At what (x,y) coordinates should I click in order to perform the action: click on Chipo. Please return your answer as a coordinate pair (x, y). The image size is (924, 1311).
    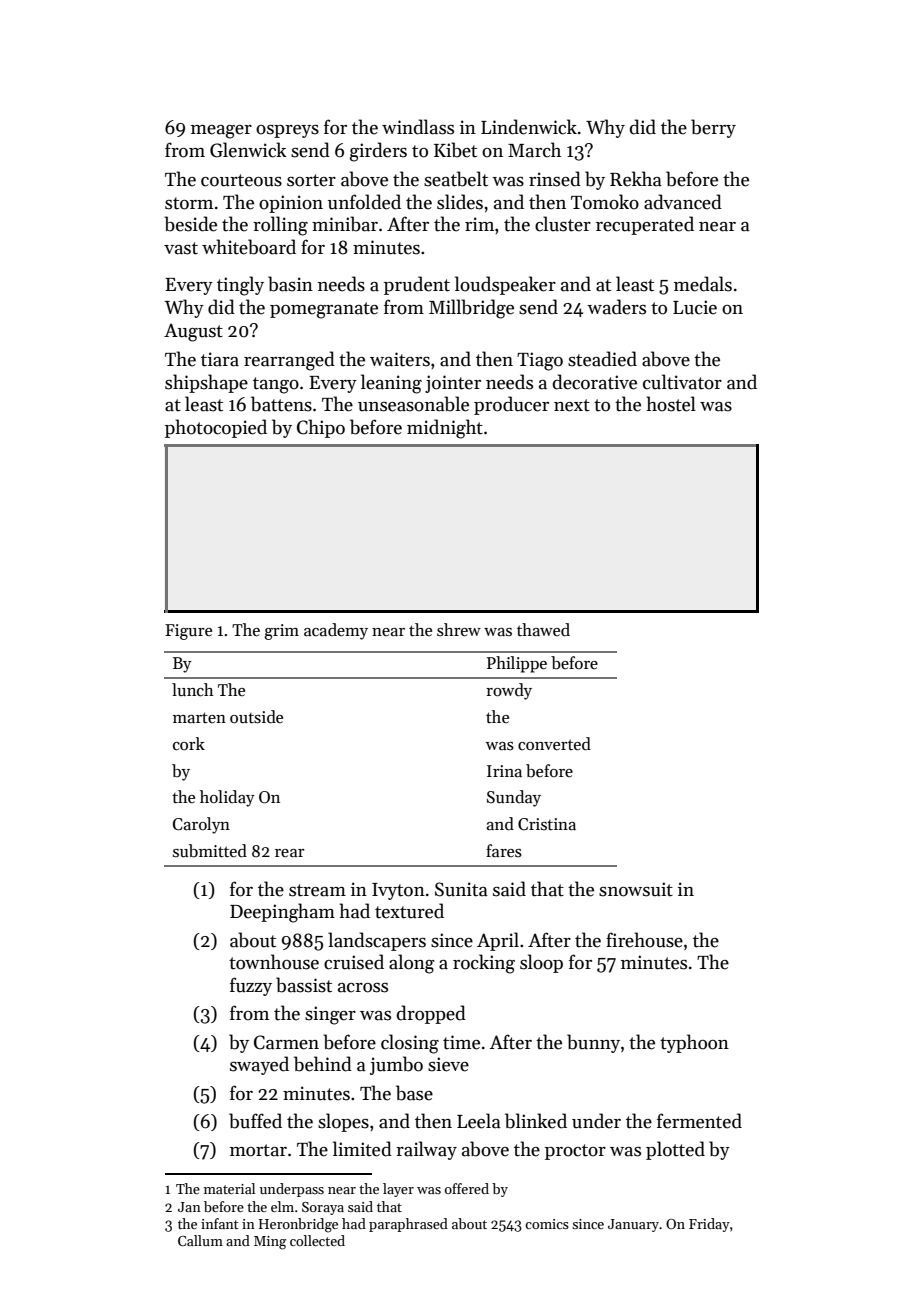
    Looking at the image, I should click on (321, 428).
